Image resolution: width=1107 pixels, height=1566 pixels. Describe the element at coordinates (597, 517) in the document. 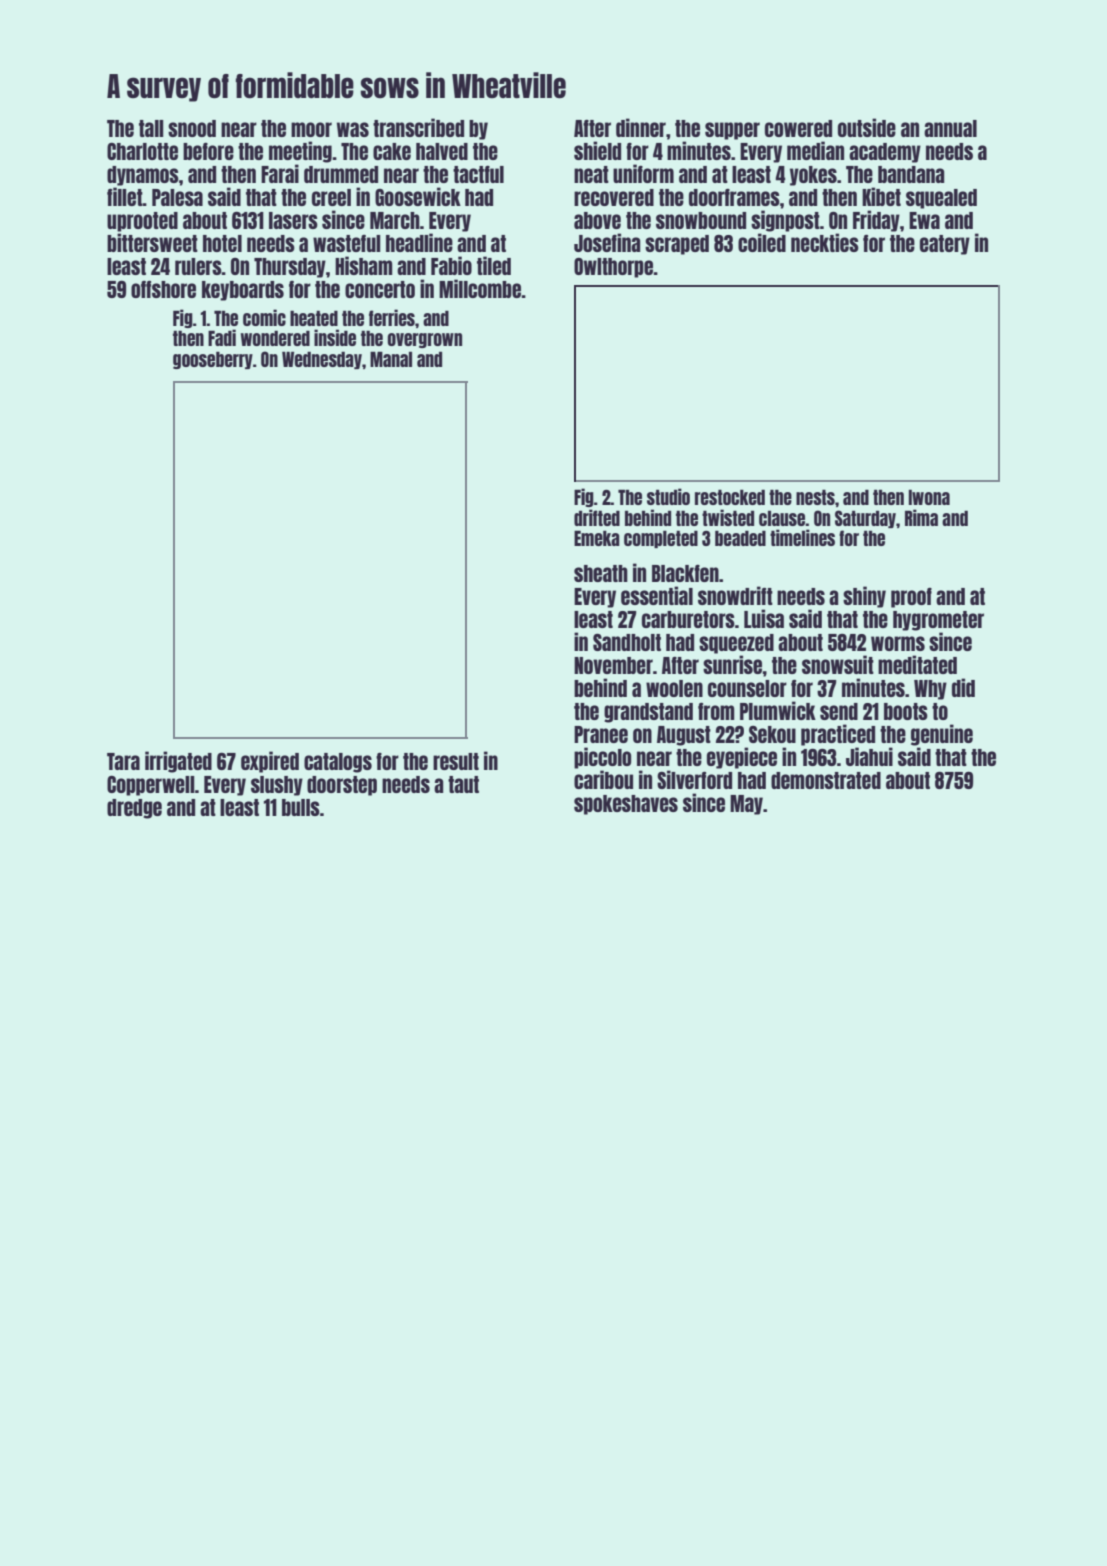

I see `drifted` at that location.
